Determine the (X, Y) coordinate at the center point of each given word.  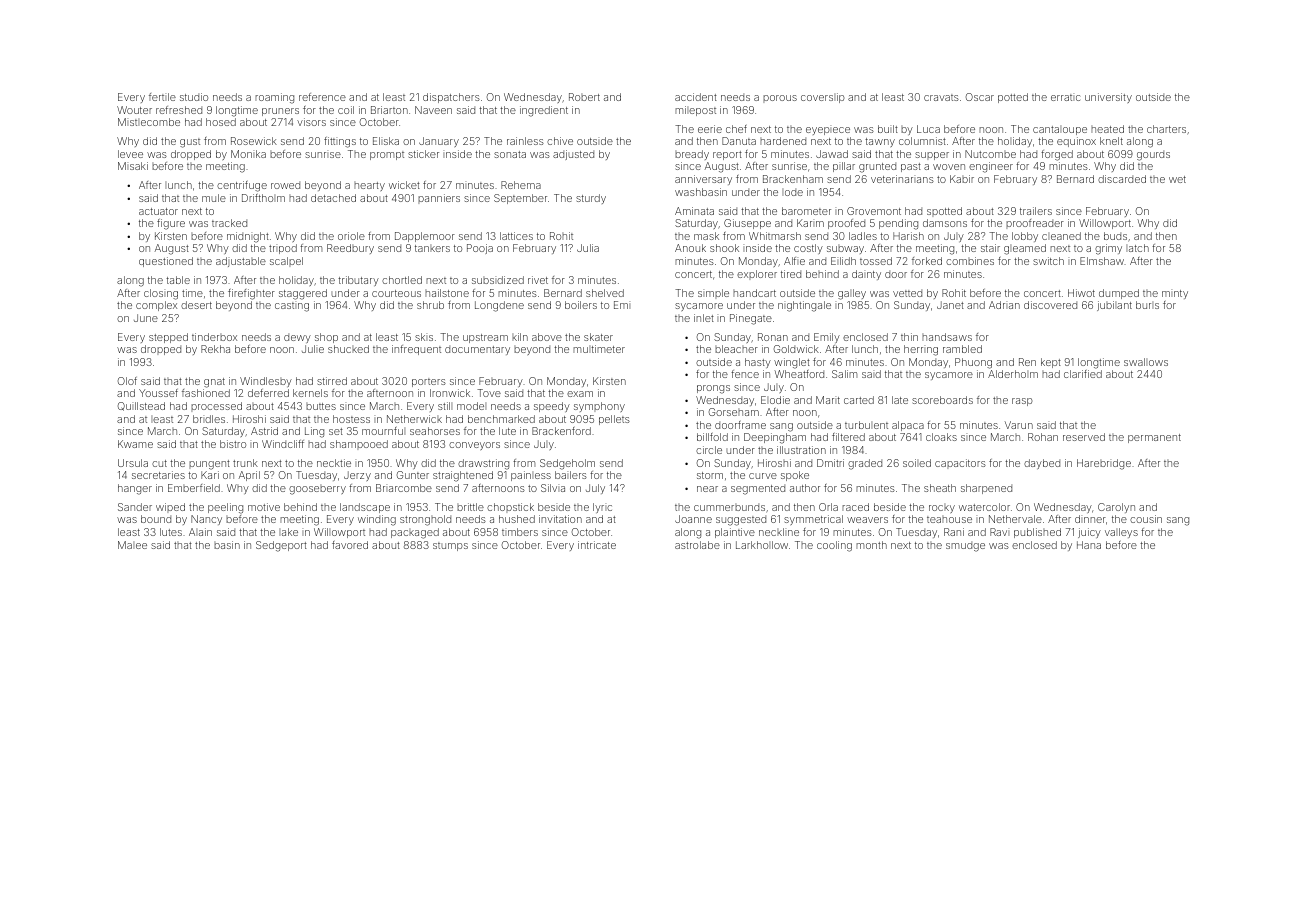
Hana (1089, 545)
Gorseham (734, 412)
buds (1115, 236)
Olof (127, 381)
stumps (450, 546)
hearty (369, 186)
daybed (1042, 464)
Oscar (980, 97)
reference (322, 97)
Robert (584, 97)
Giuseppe (747, 224)
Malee (132, 545)
